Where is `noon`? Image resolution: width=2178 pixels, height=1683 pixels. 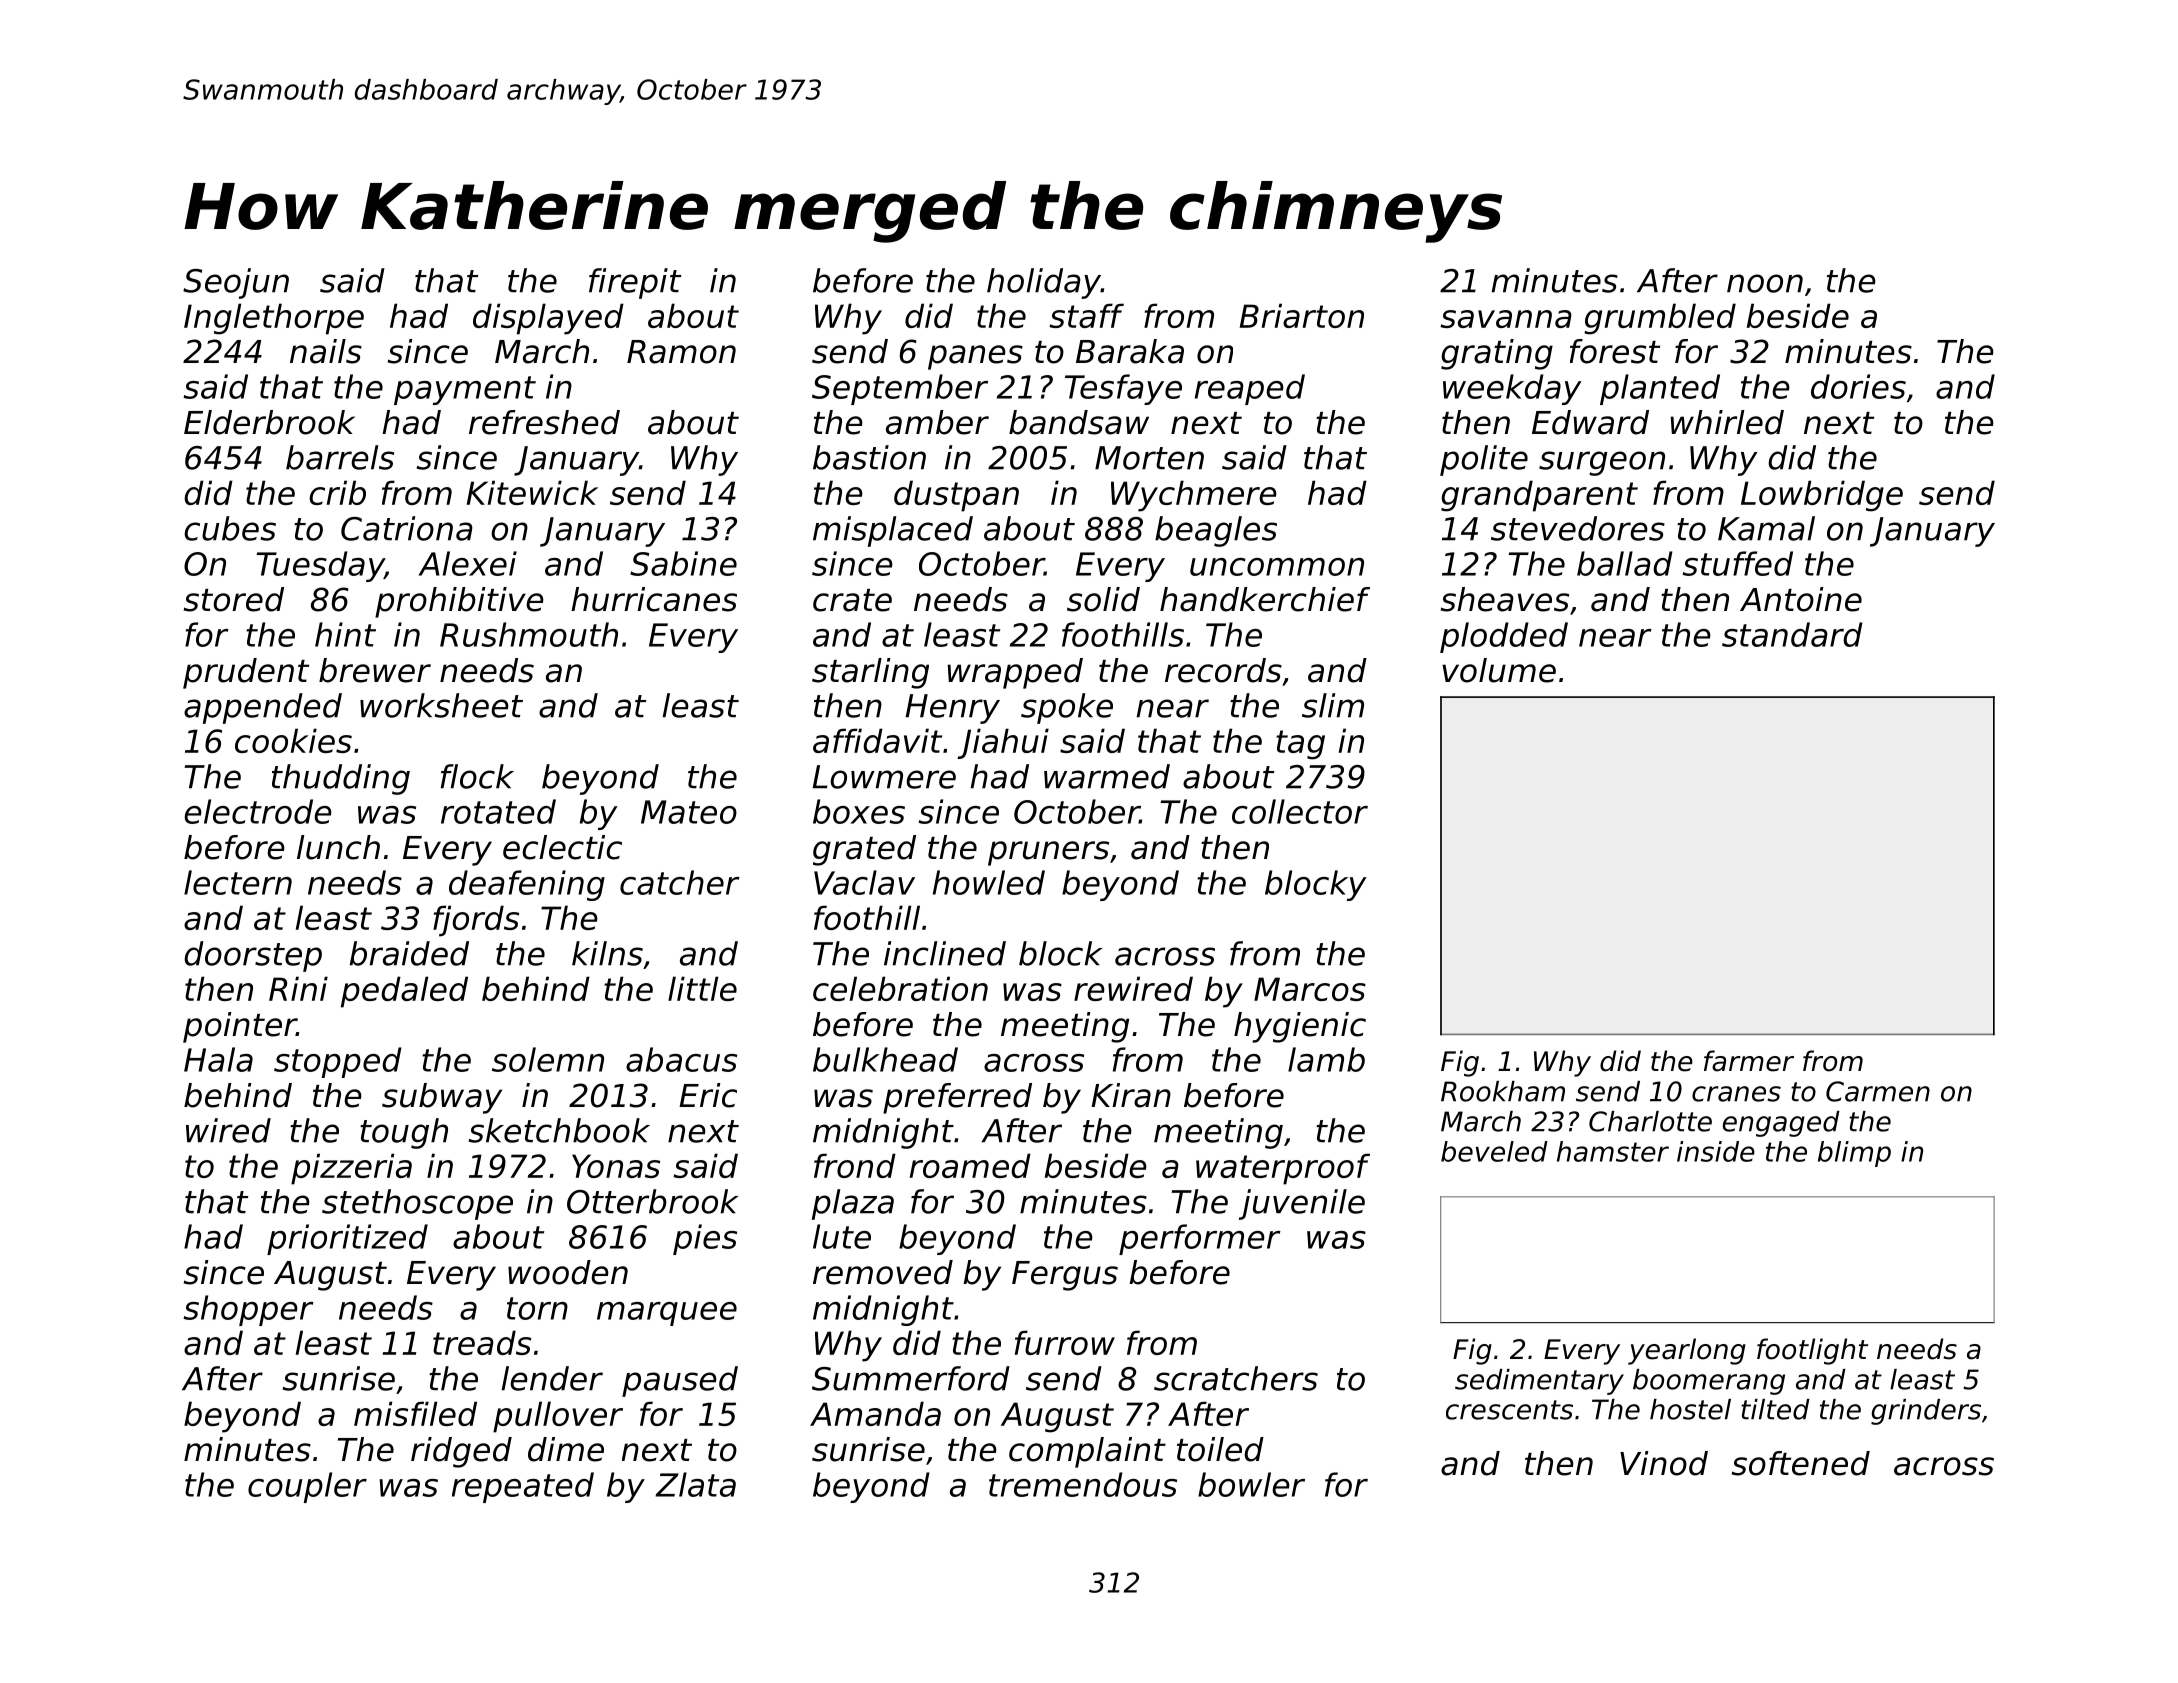
noon is located at coordinates (1765, 283).
